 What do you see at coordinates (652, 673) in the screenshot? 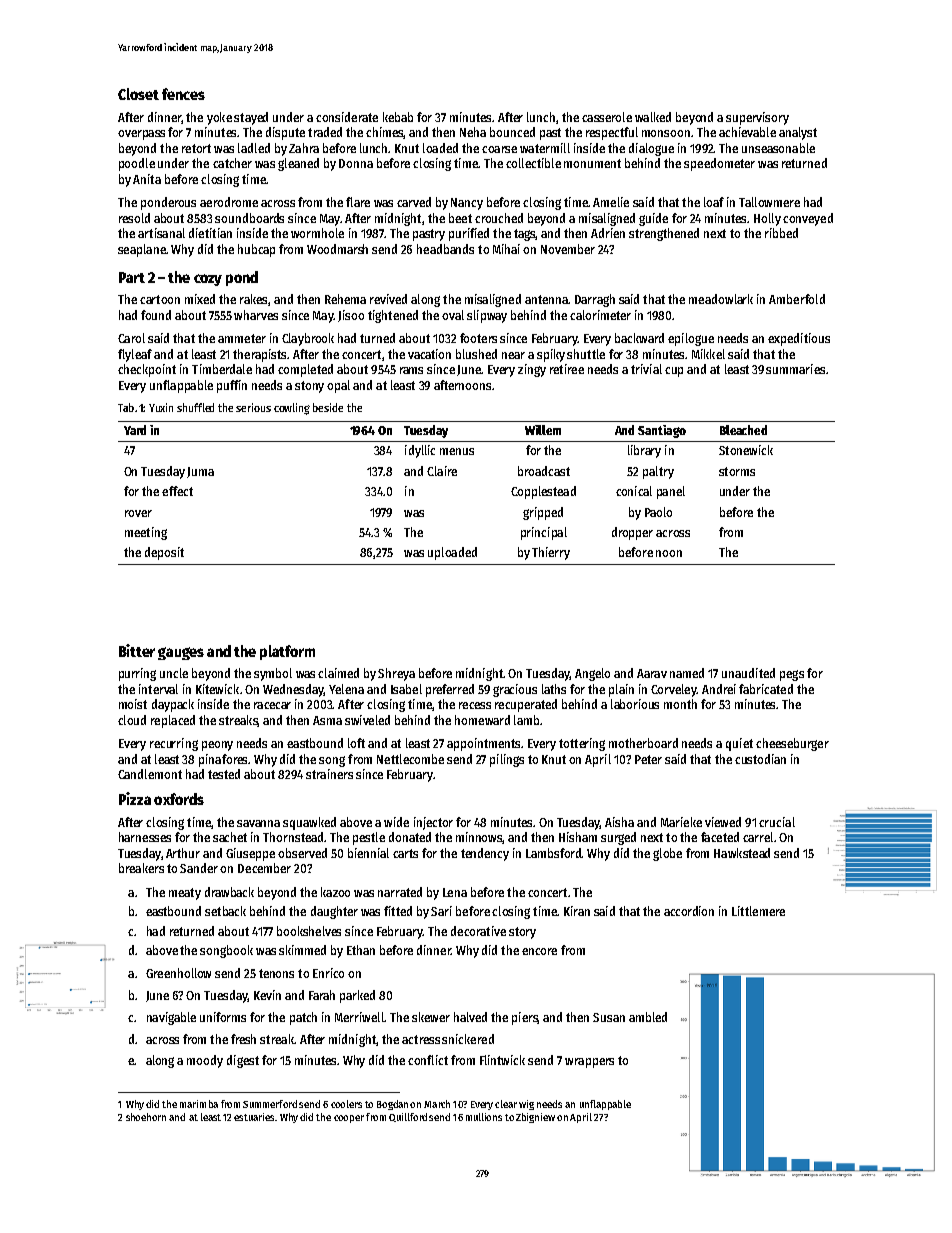
I see `Aarav` at bounding box center [652, 673].
